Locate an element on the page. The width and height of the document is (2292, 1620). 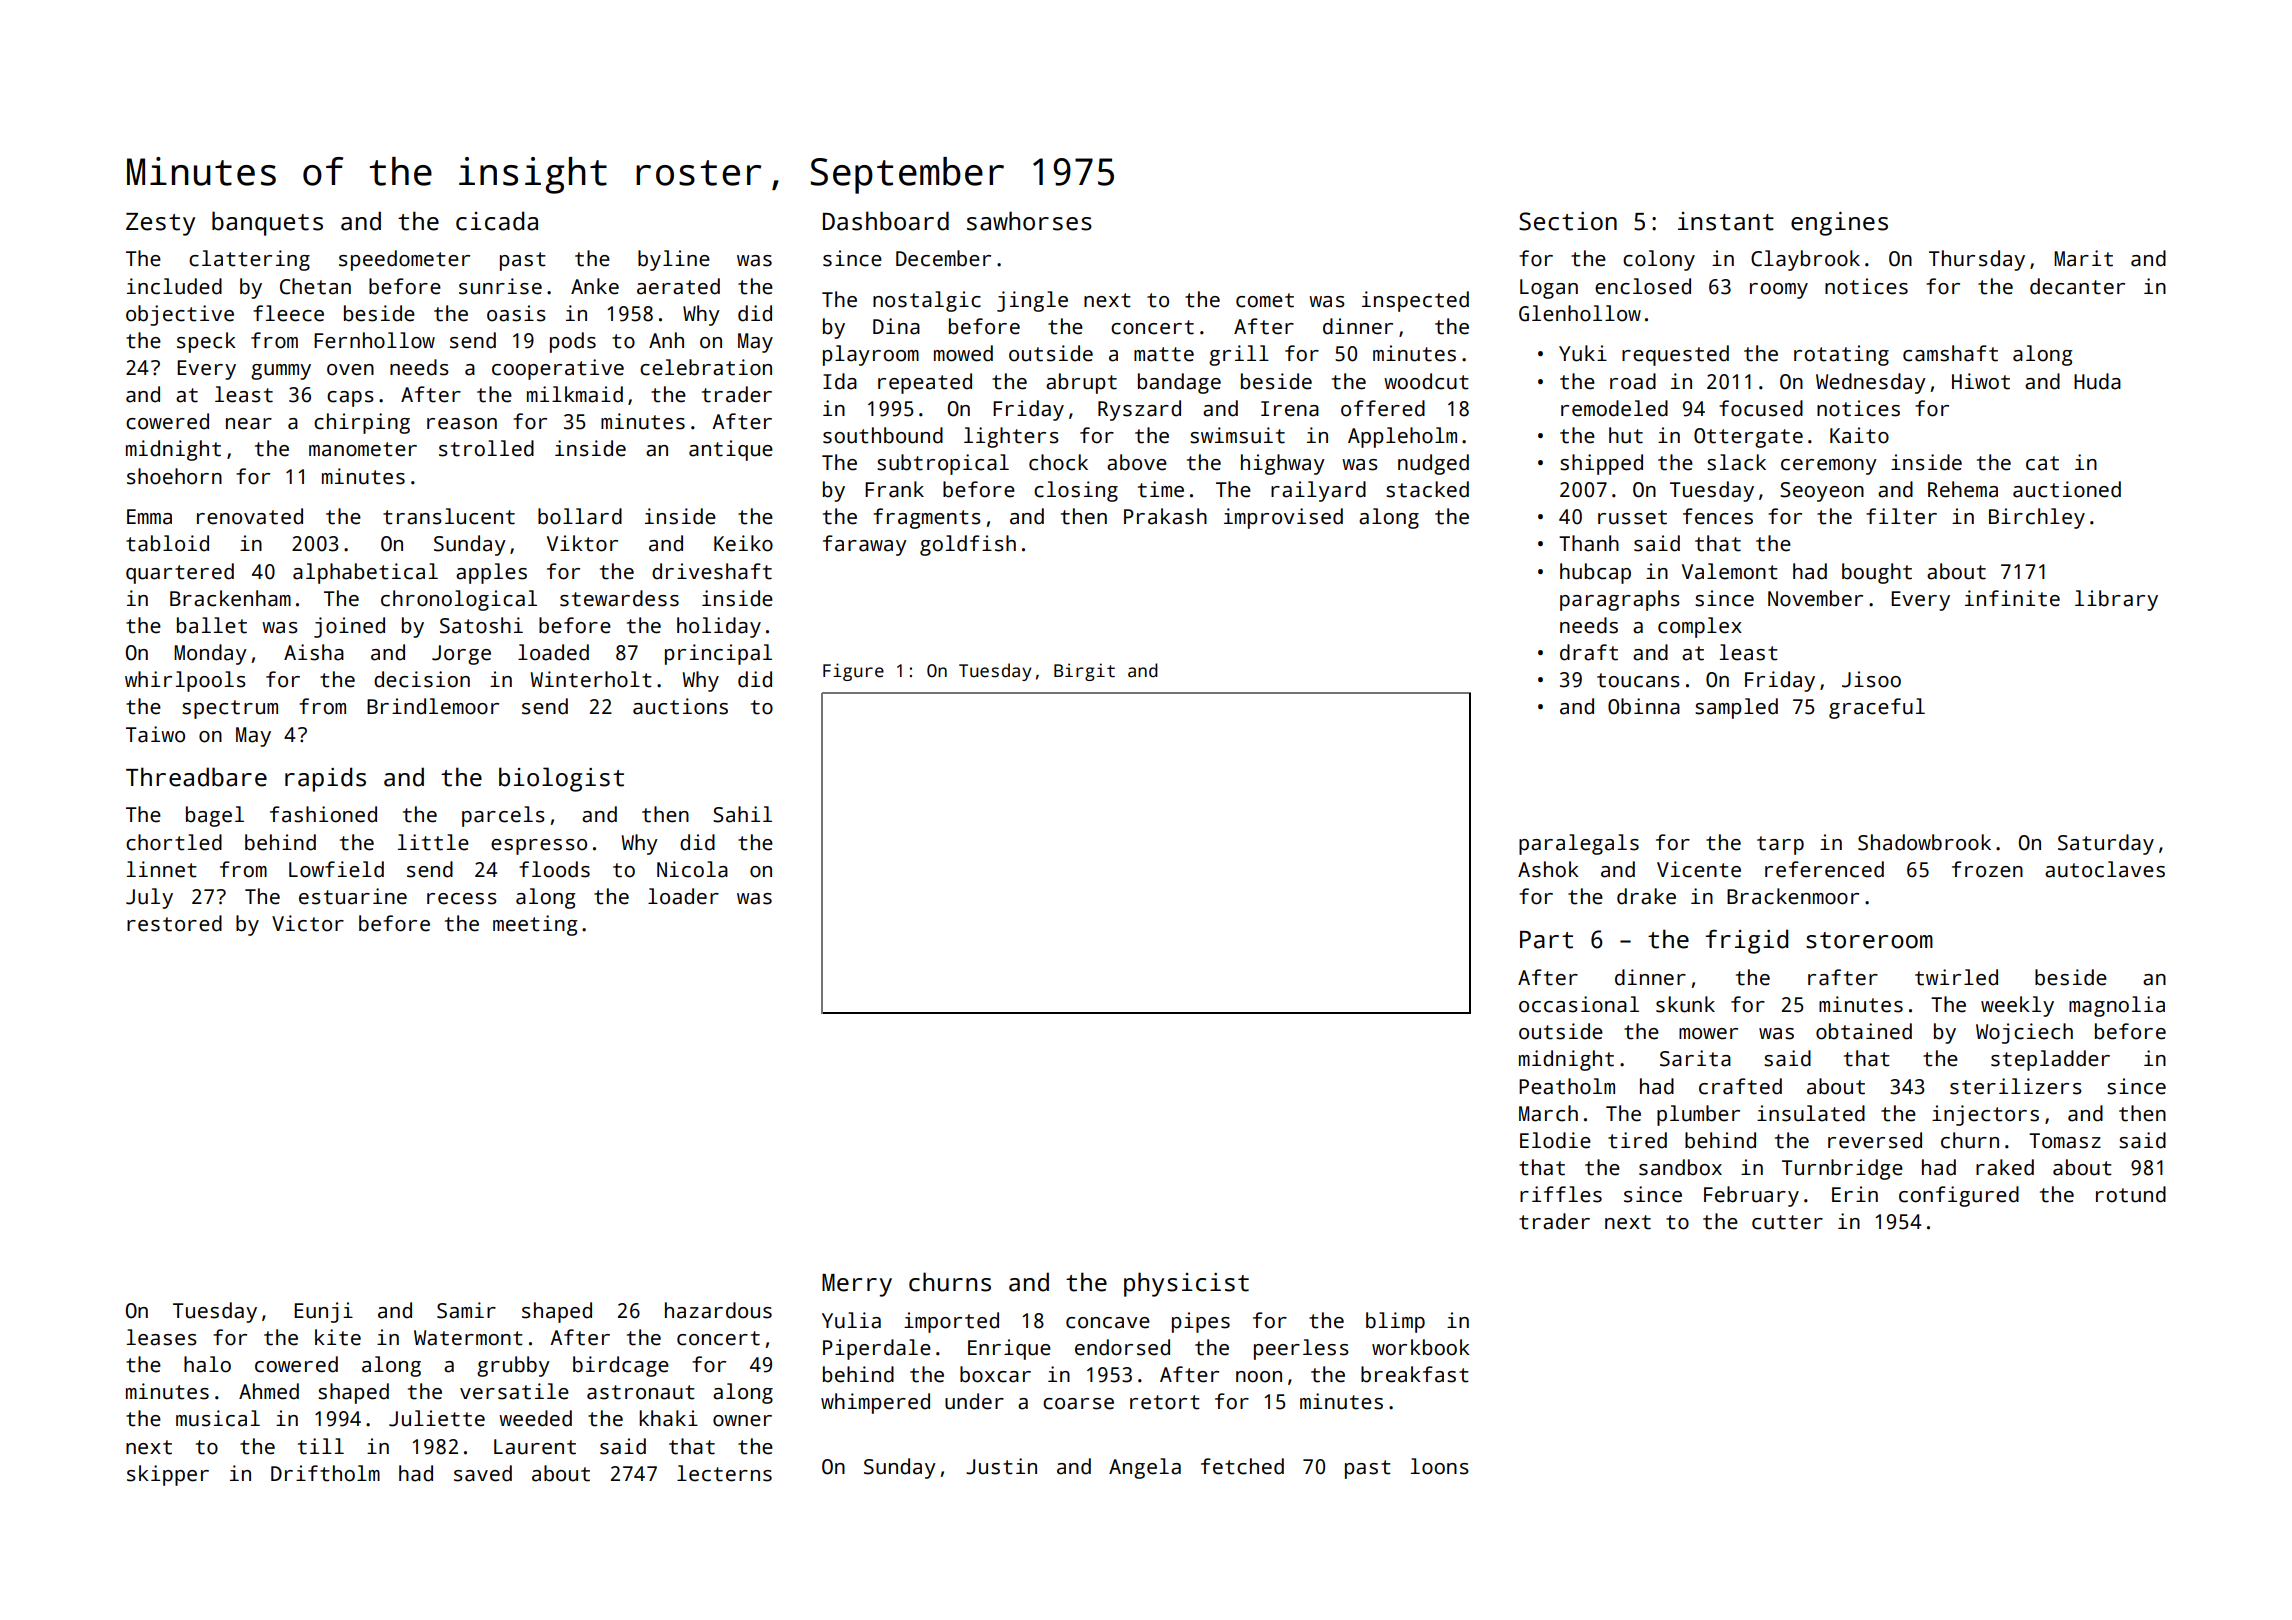
tarp is located at coordinates (1780, 845).
